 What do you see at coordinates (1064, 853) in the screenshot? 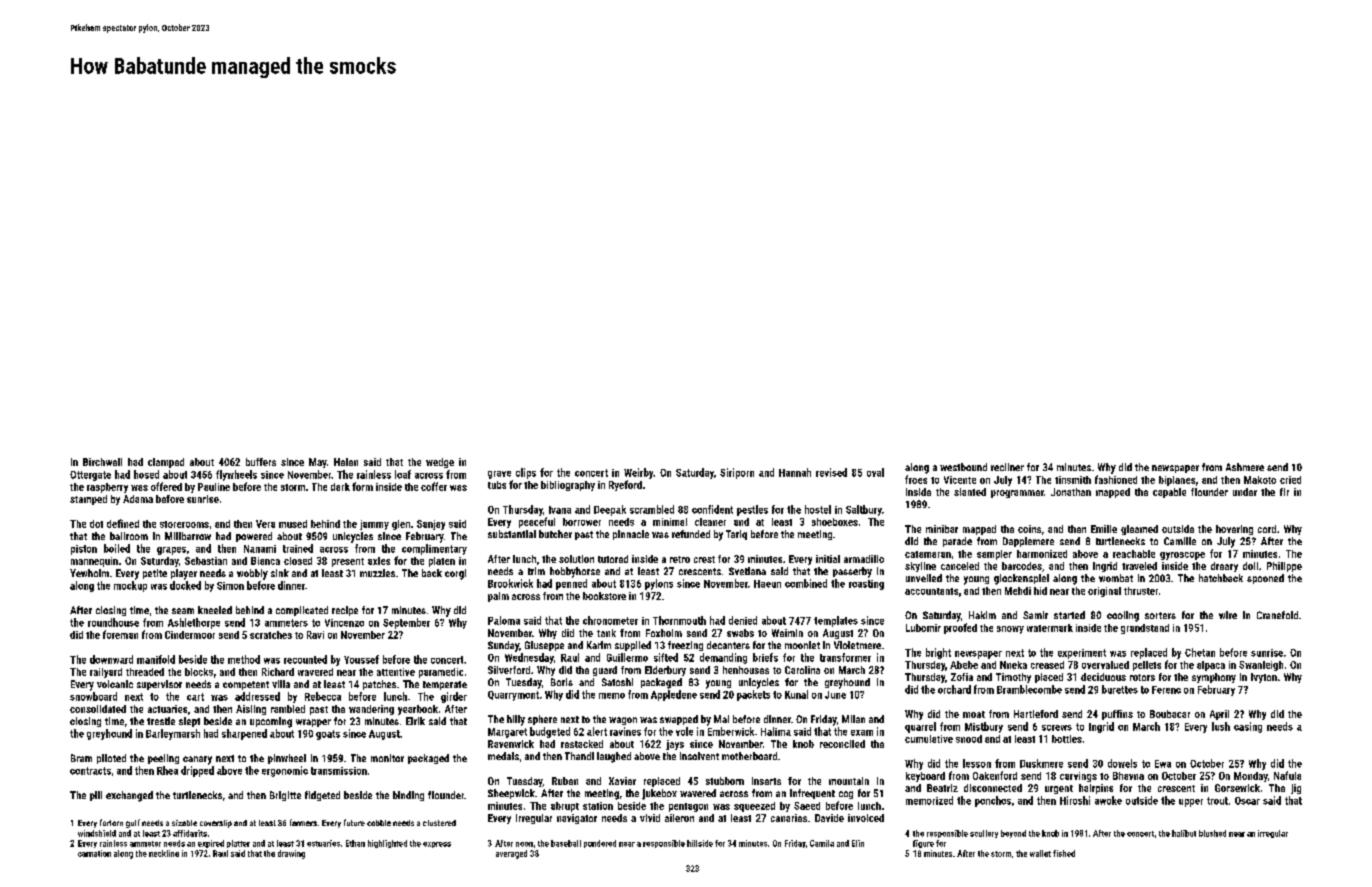
I see `fished` at bounding box center [1064, 853].
